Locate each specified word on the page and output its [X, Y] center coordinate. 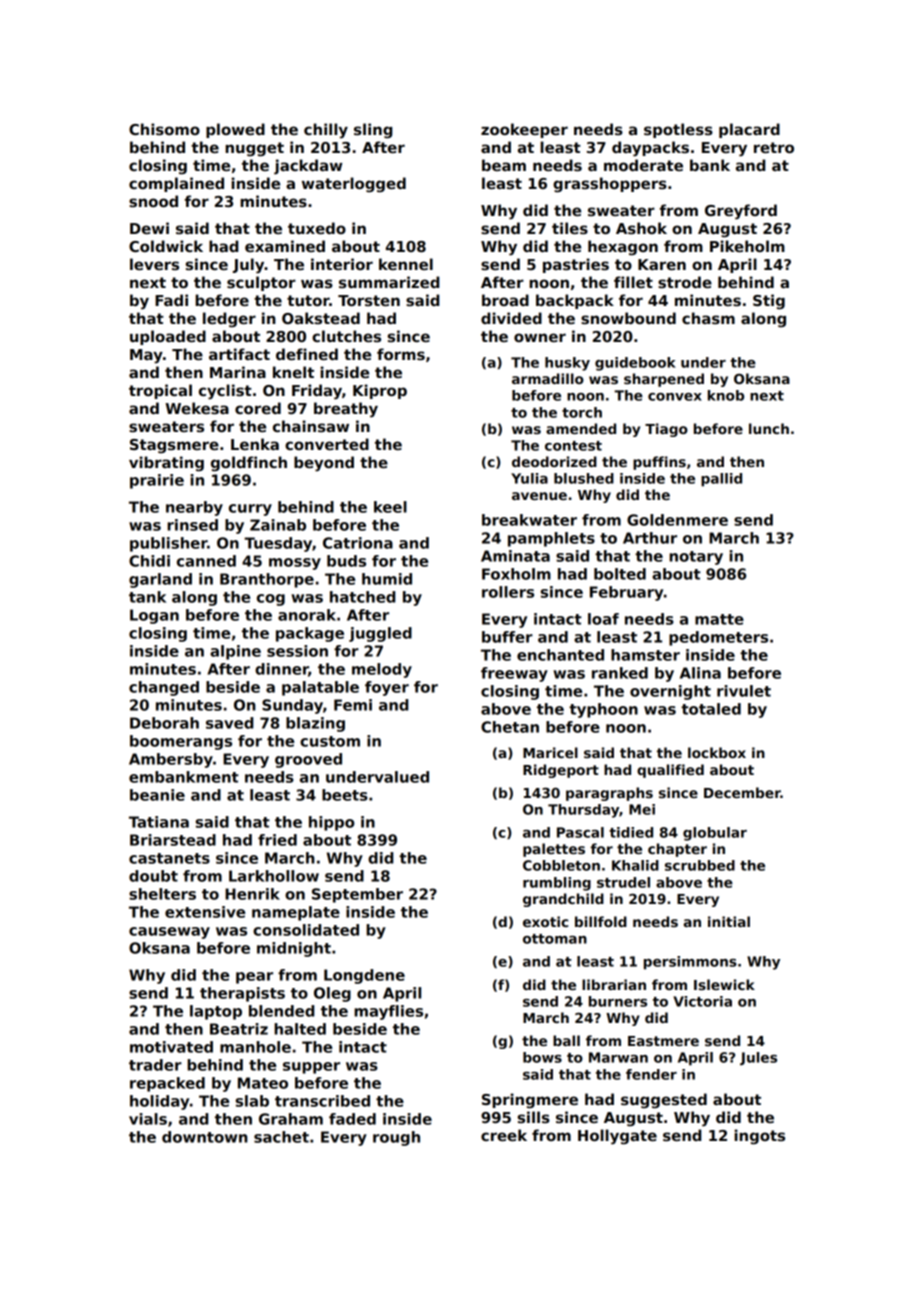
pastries [576, 265]
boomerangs [181, 742]
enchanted [560, 655]
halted [300, 1029]
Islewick [724, 984]
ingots [759, 1137]
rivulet [744, 691]
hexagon [623, 248]
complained [176, 184]
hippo [331, 823]
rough [396, 1138]
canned [206, 561]
